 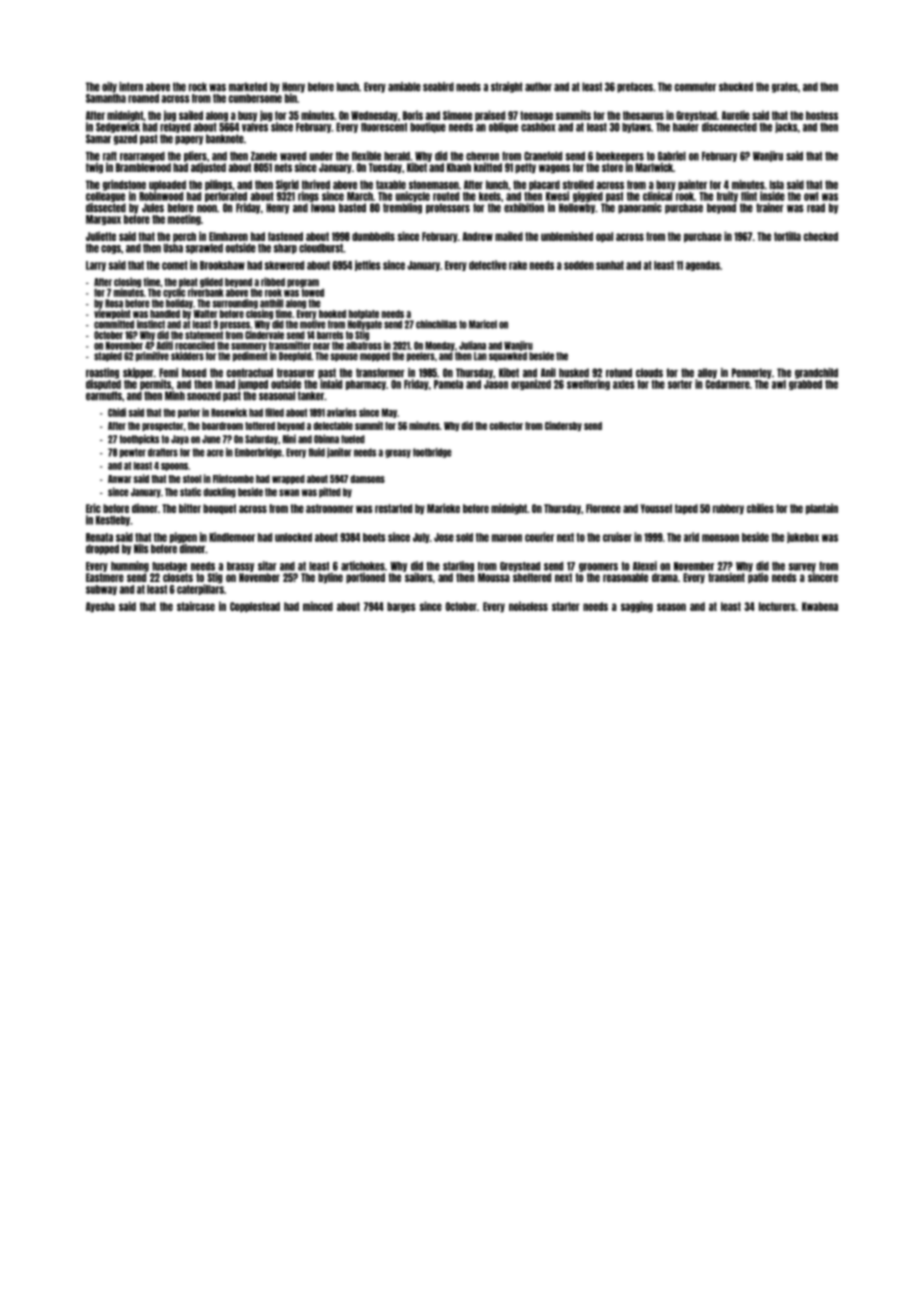 What do you see at coordinates (368, 479) in the screenshot?
I see `damsons` at bounding box center [368, 479].
